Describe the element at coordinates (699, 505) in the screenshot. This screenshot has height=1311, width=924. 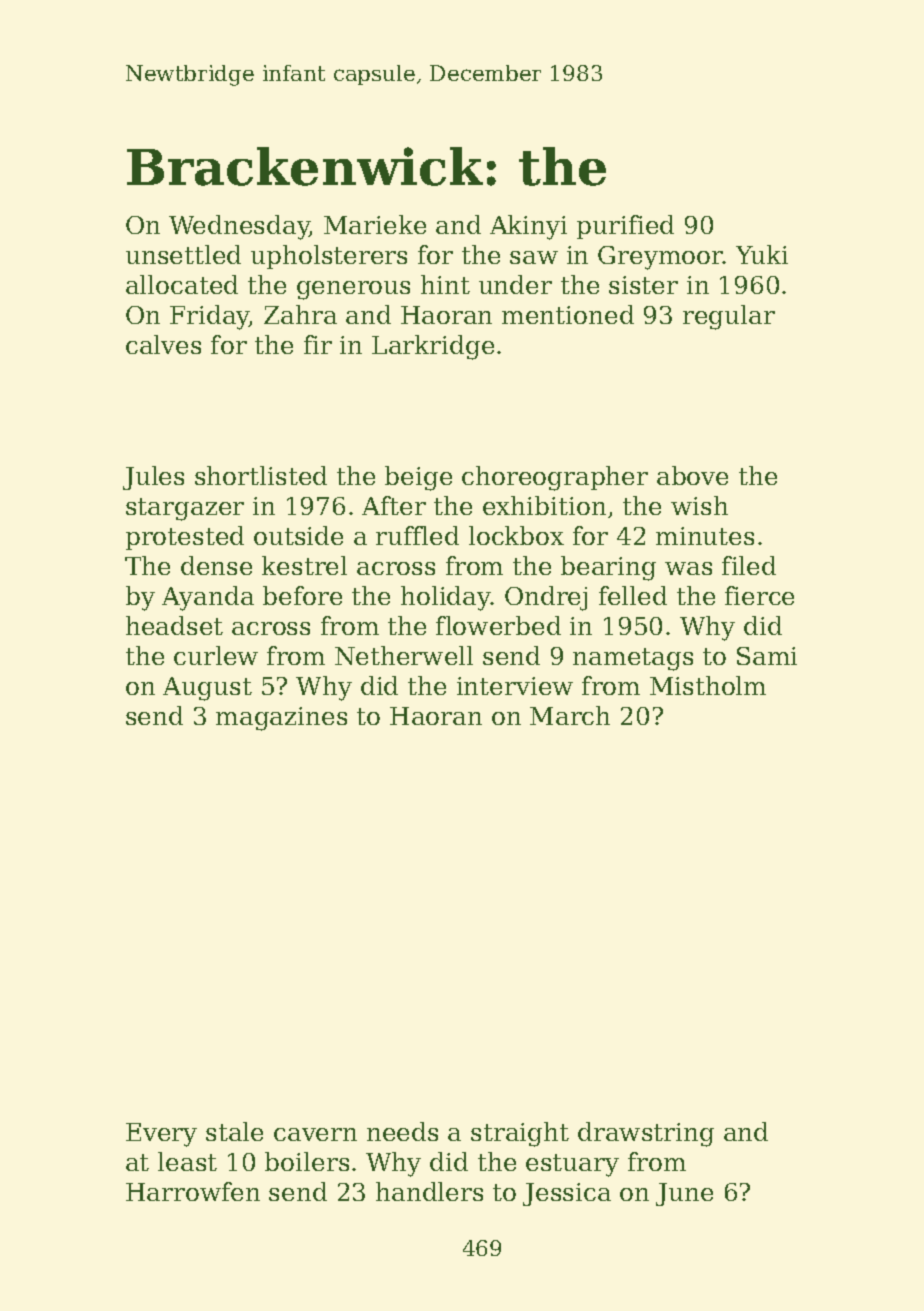
I see `wish` at that location.
